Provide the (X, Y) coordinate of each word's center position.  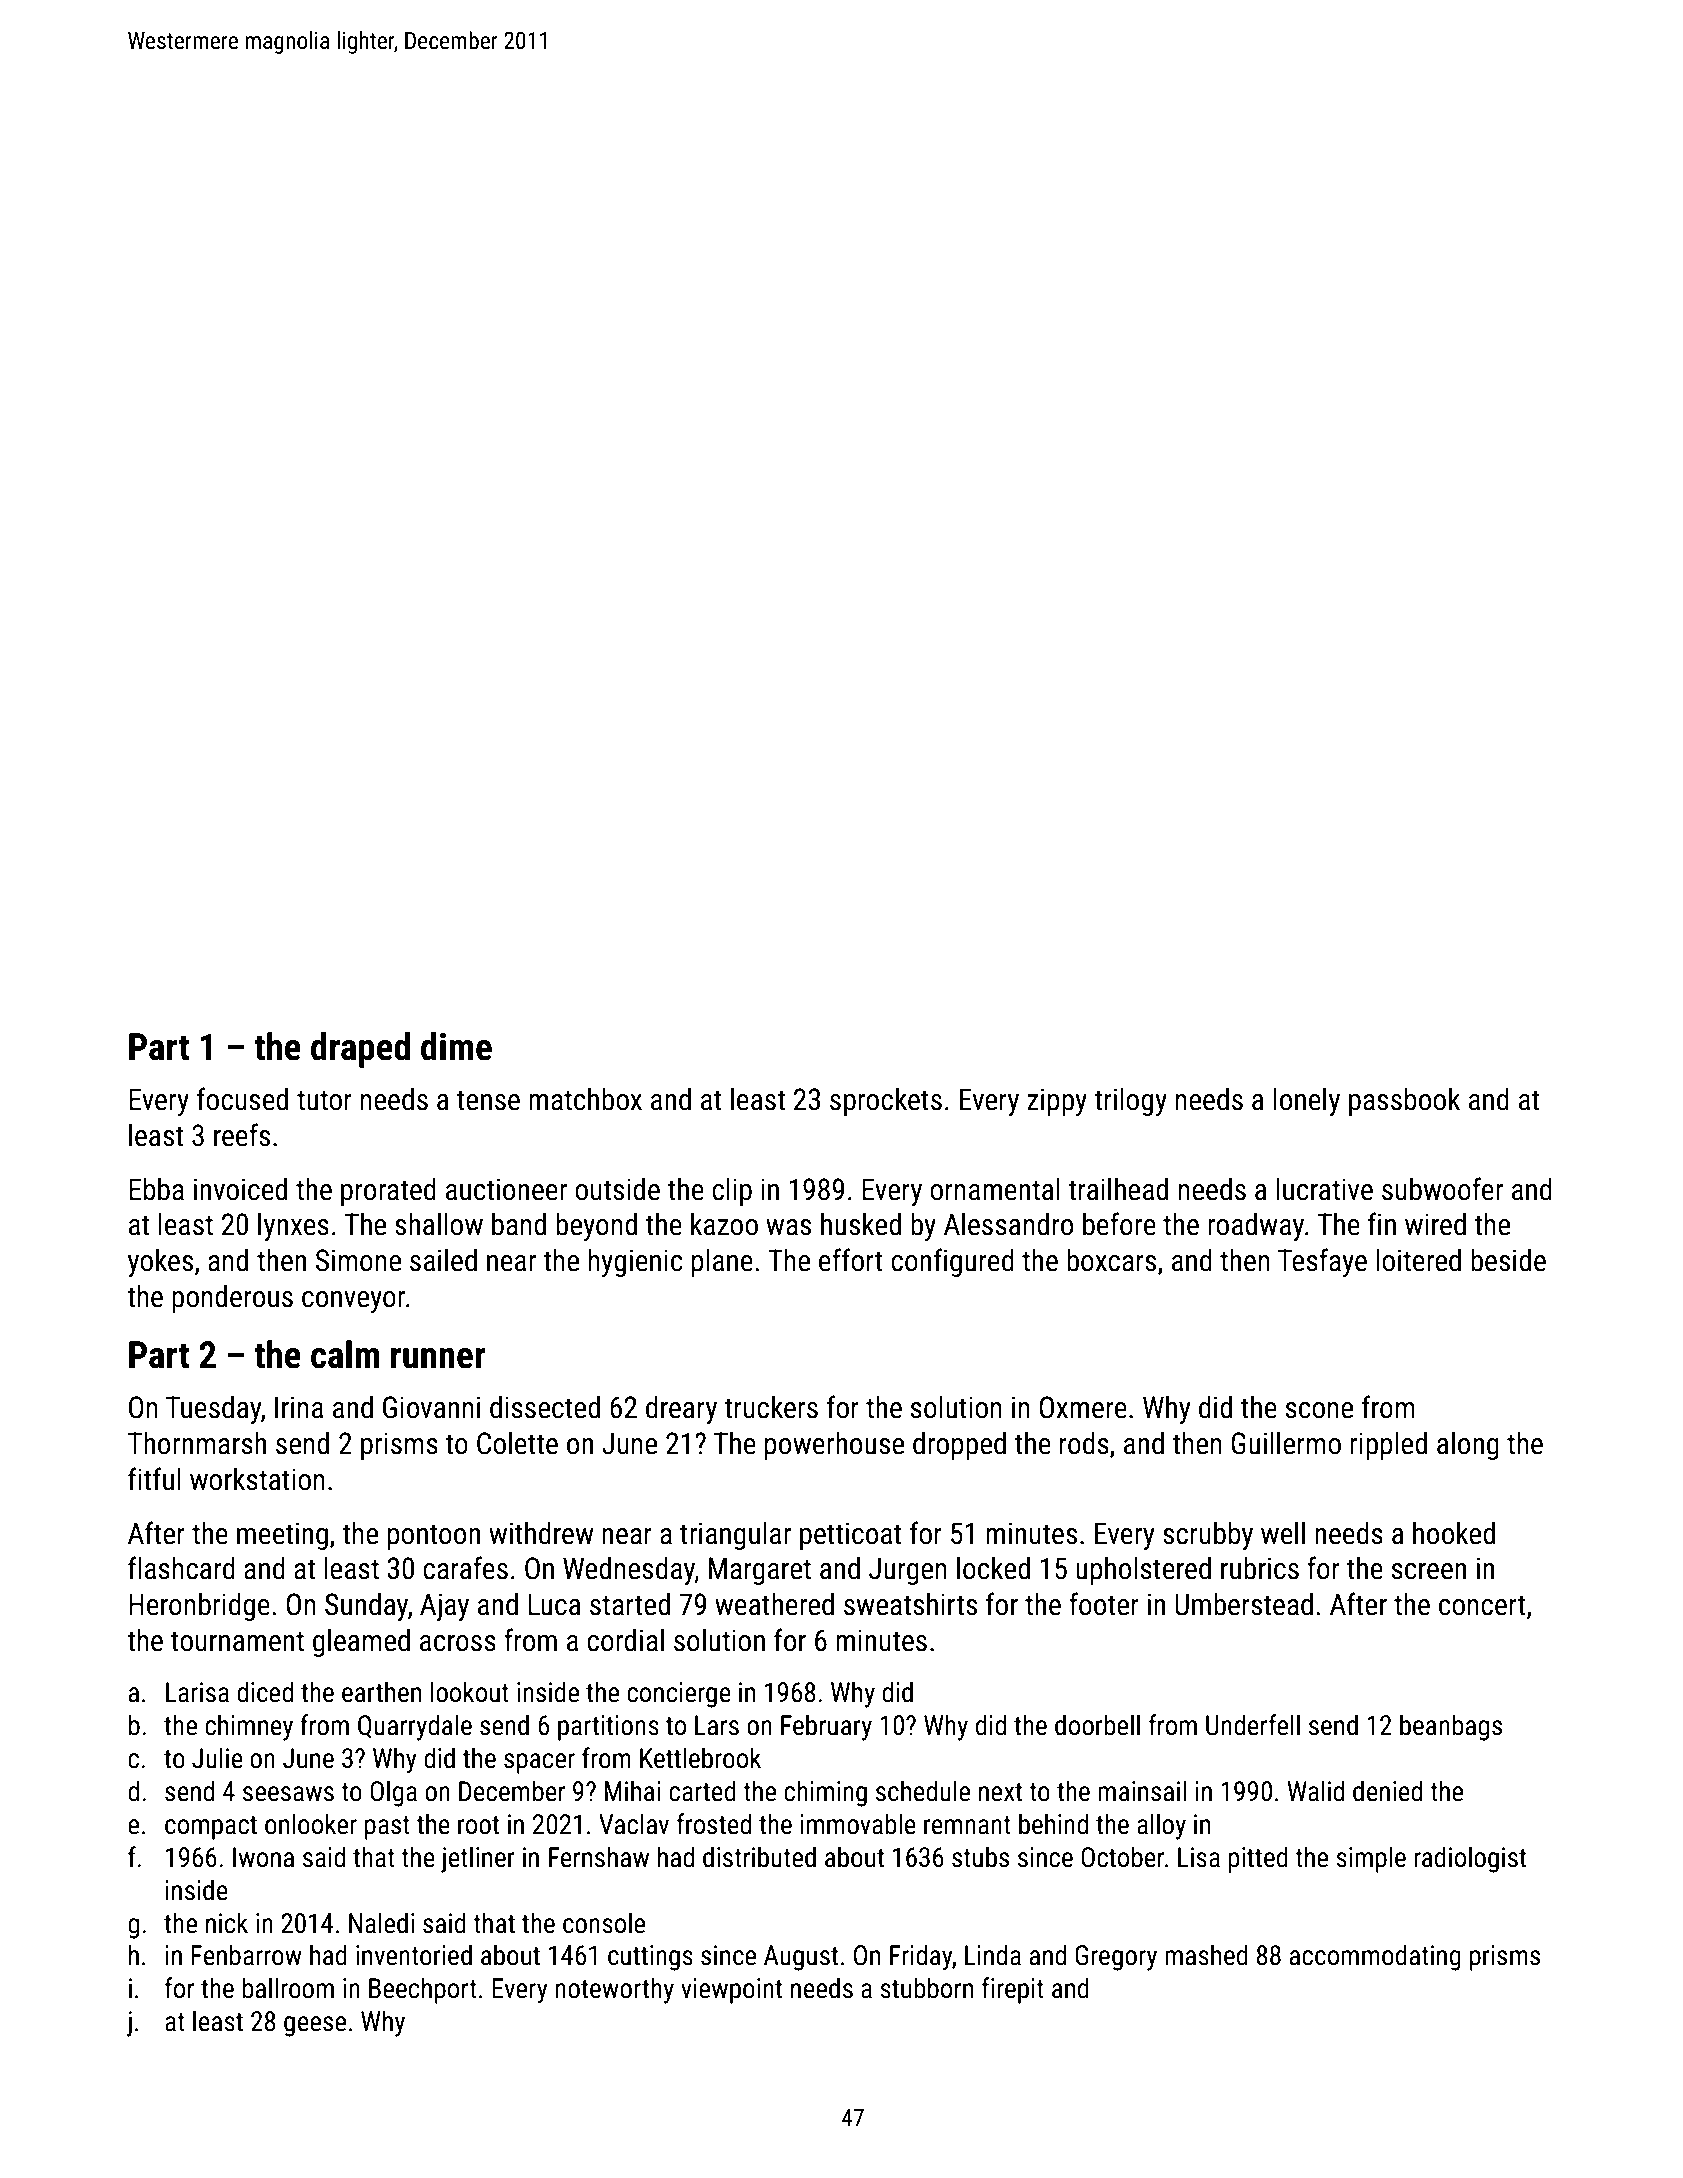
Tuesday (213, 1410)
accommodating (1375, 1957)
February (826, 1727)
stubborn (926, 1988)
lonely (1306, 1102)
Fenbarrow (246, 1955)
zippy (1057, 1102)
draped (360, 1050)
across (458, 1643)
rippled (1388, 1446)
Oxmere (1083, 1407)
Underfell (1253, 1725)
